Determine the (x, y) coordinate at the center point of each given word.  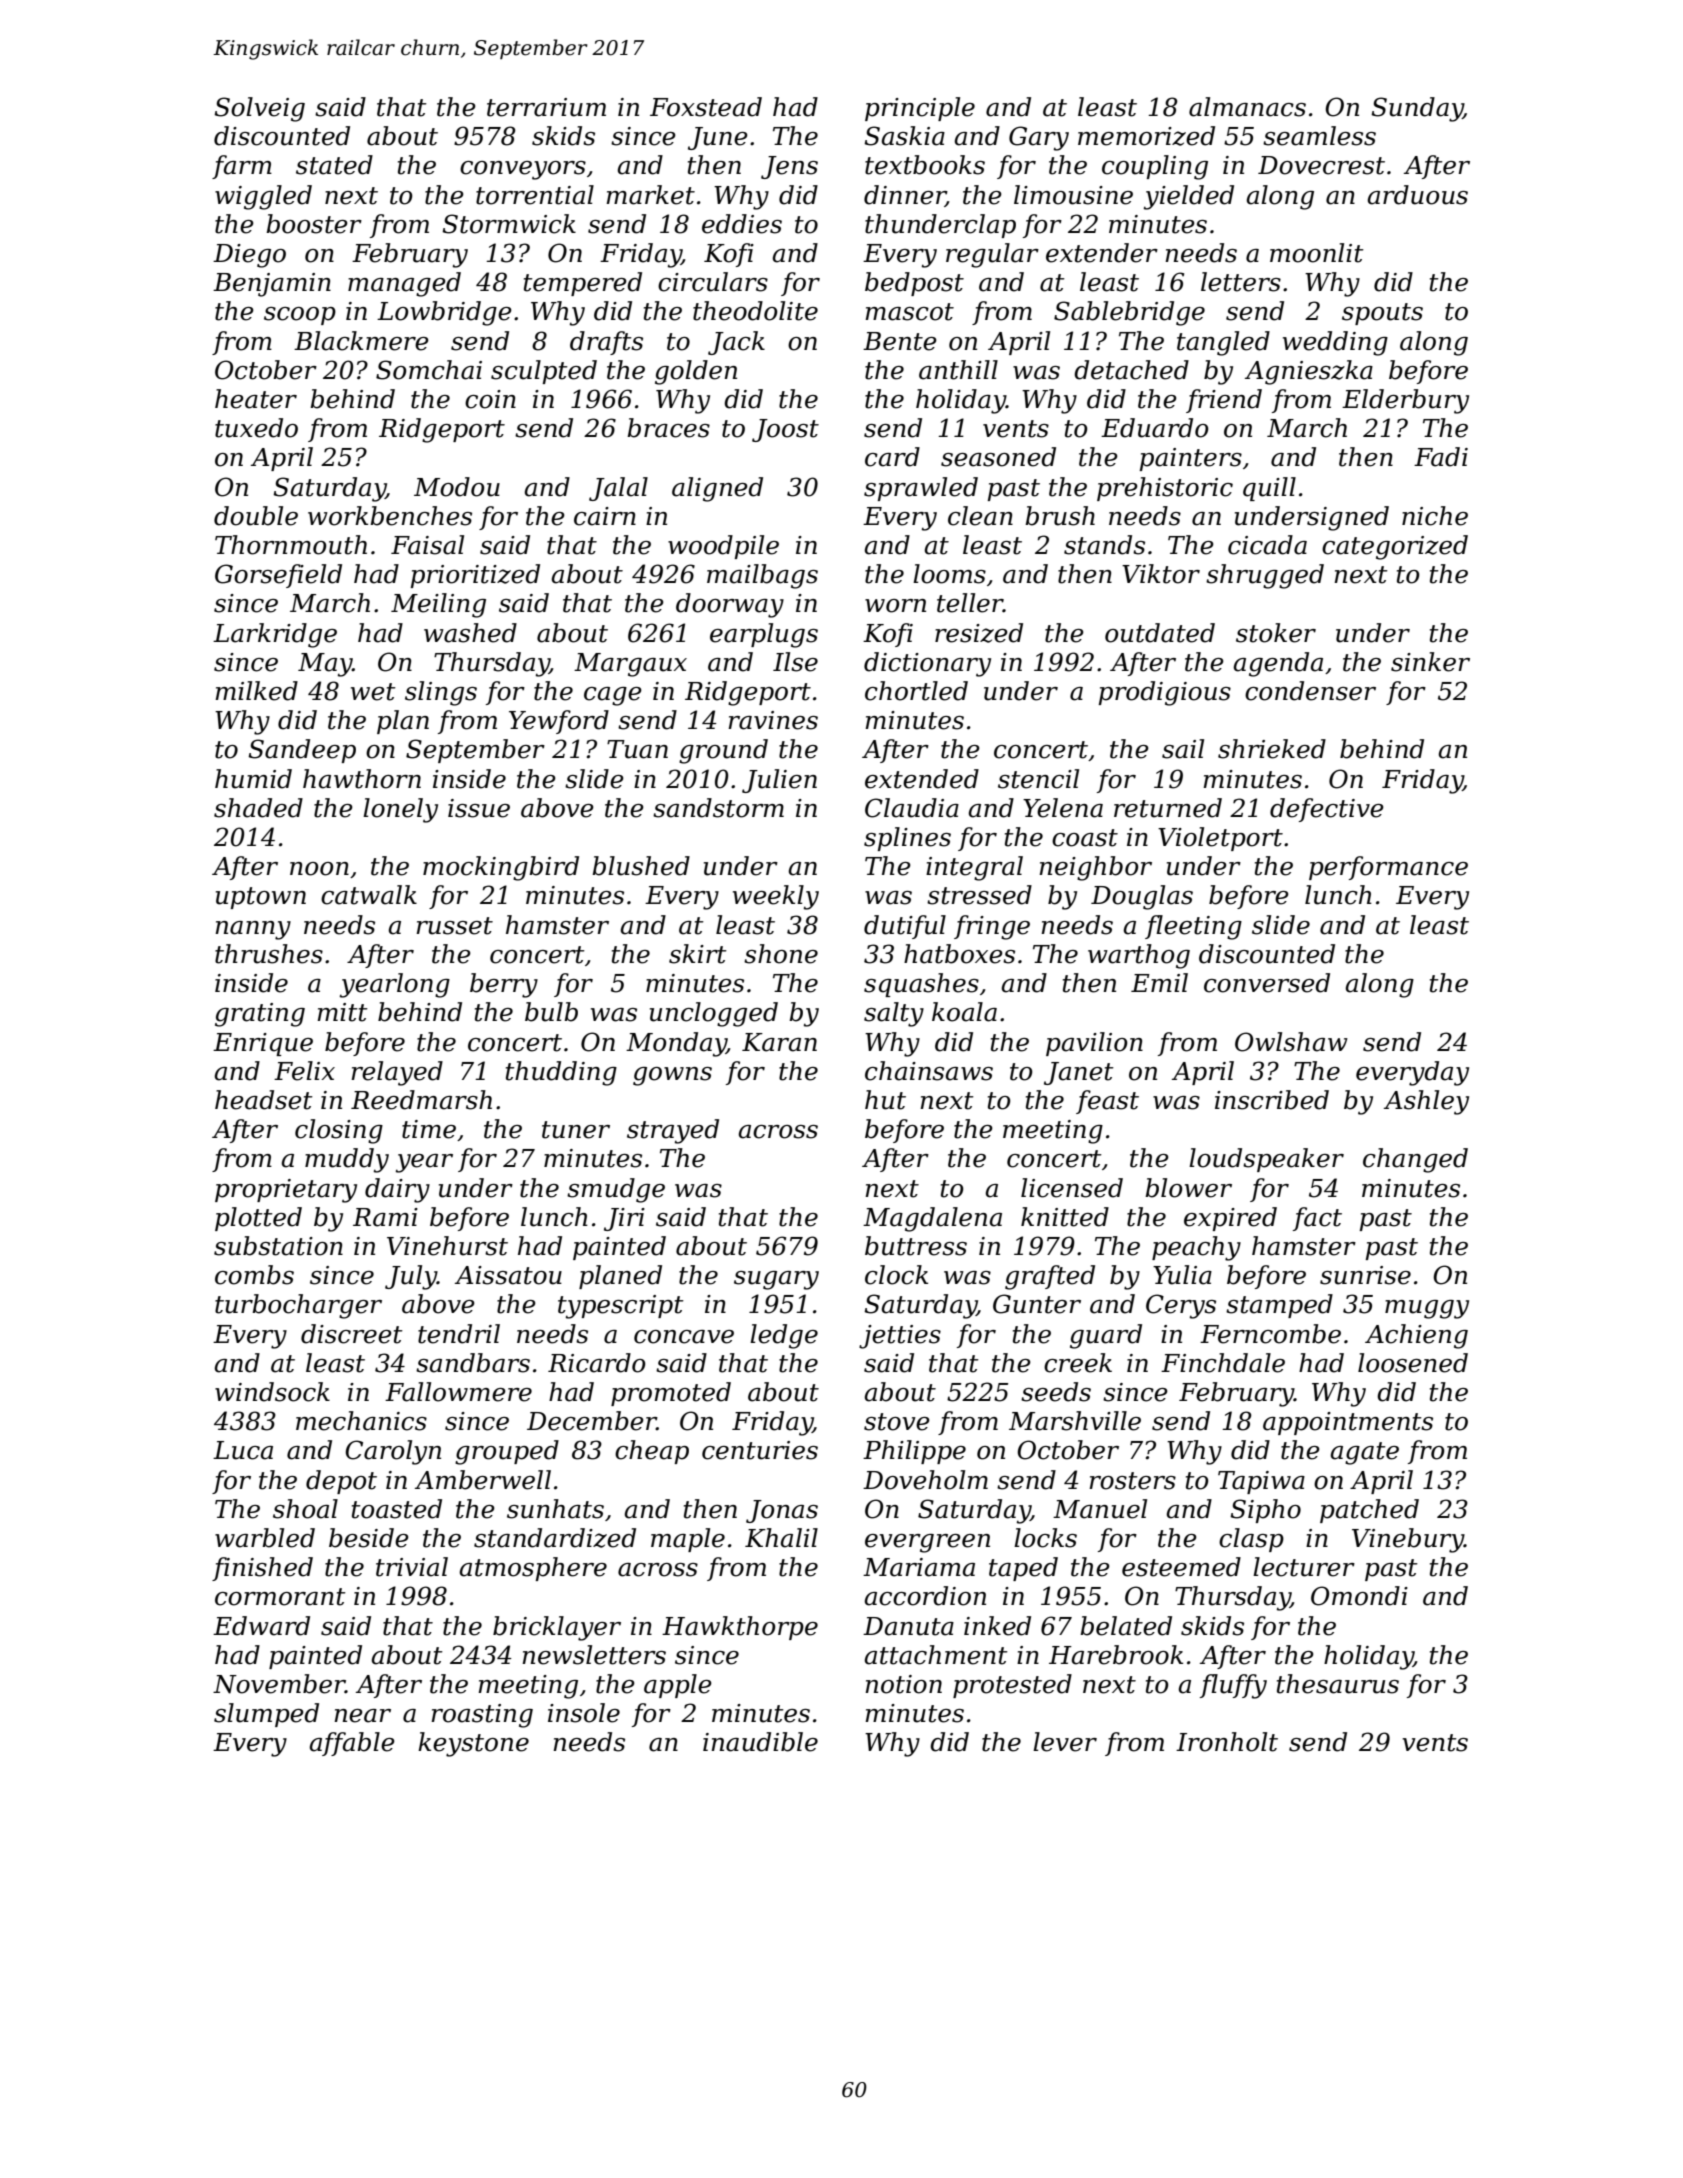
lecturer (1304, 1567)
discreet (352, 1334)
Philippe (914, 1452)
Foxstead (706, 107)
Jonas (782, 1511)
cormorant (280, 1597)
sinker (1430, 662)
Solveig (259, 109)
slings (441, 693)
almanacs (1247, 107)
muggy (1427, 1309)
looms (949, 574)
